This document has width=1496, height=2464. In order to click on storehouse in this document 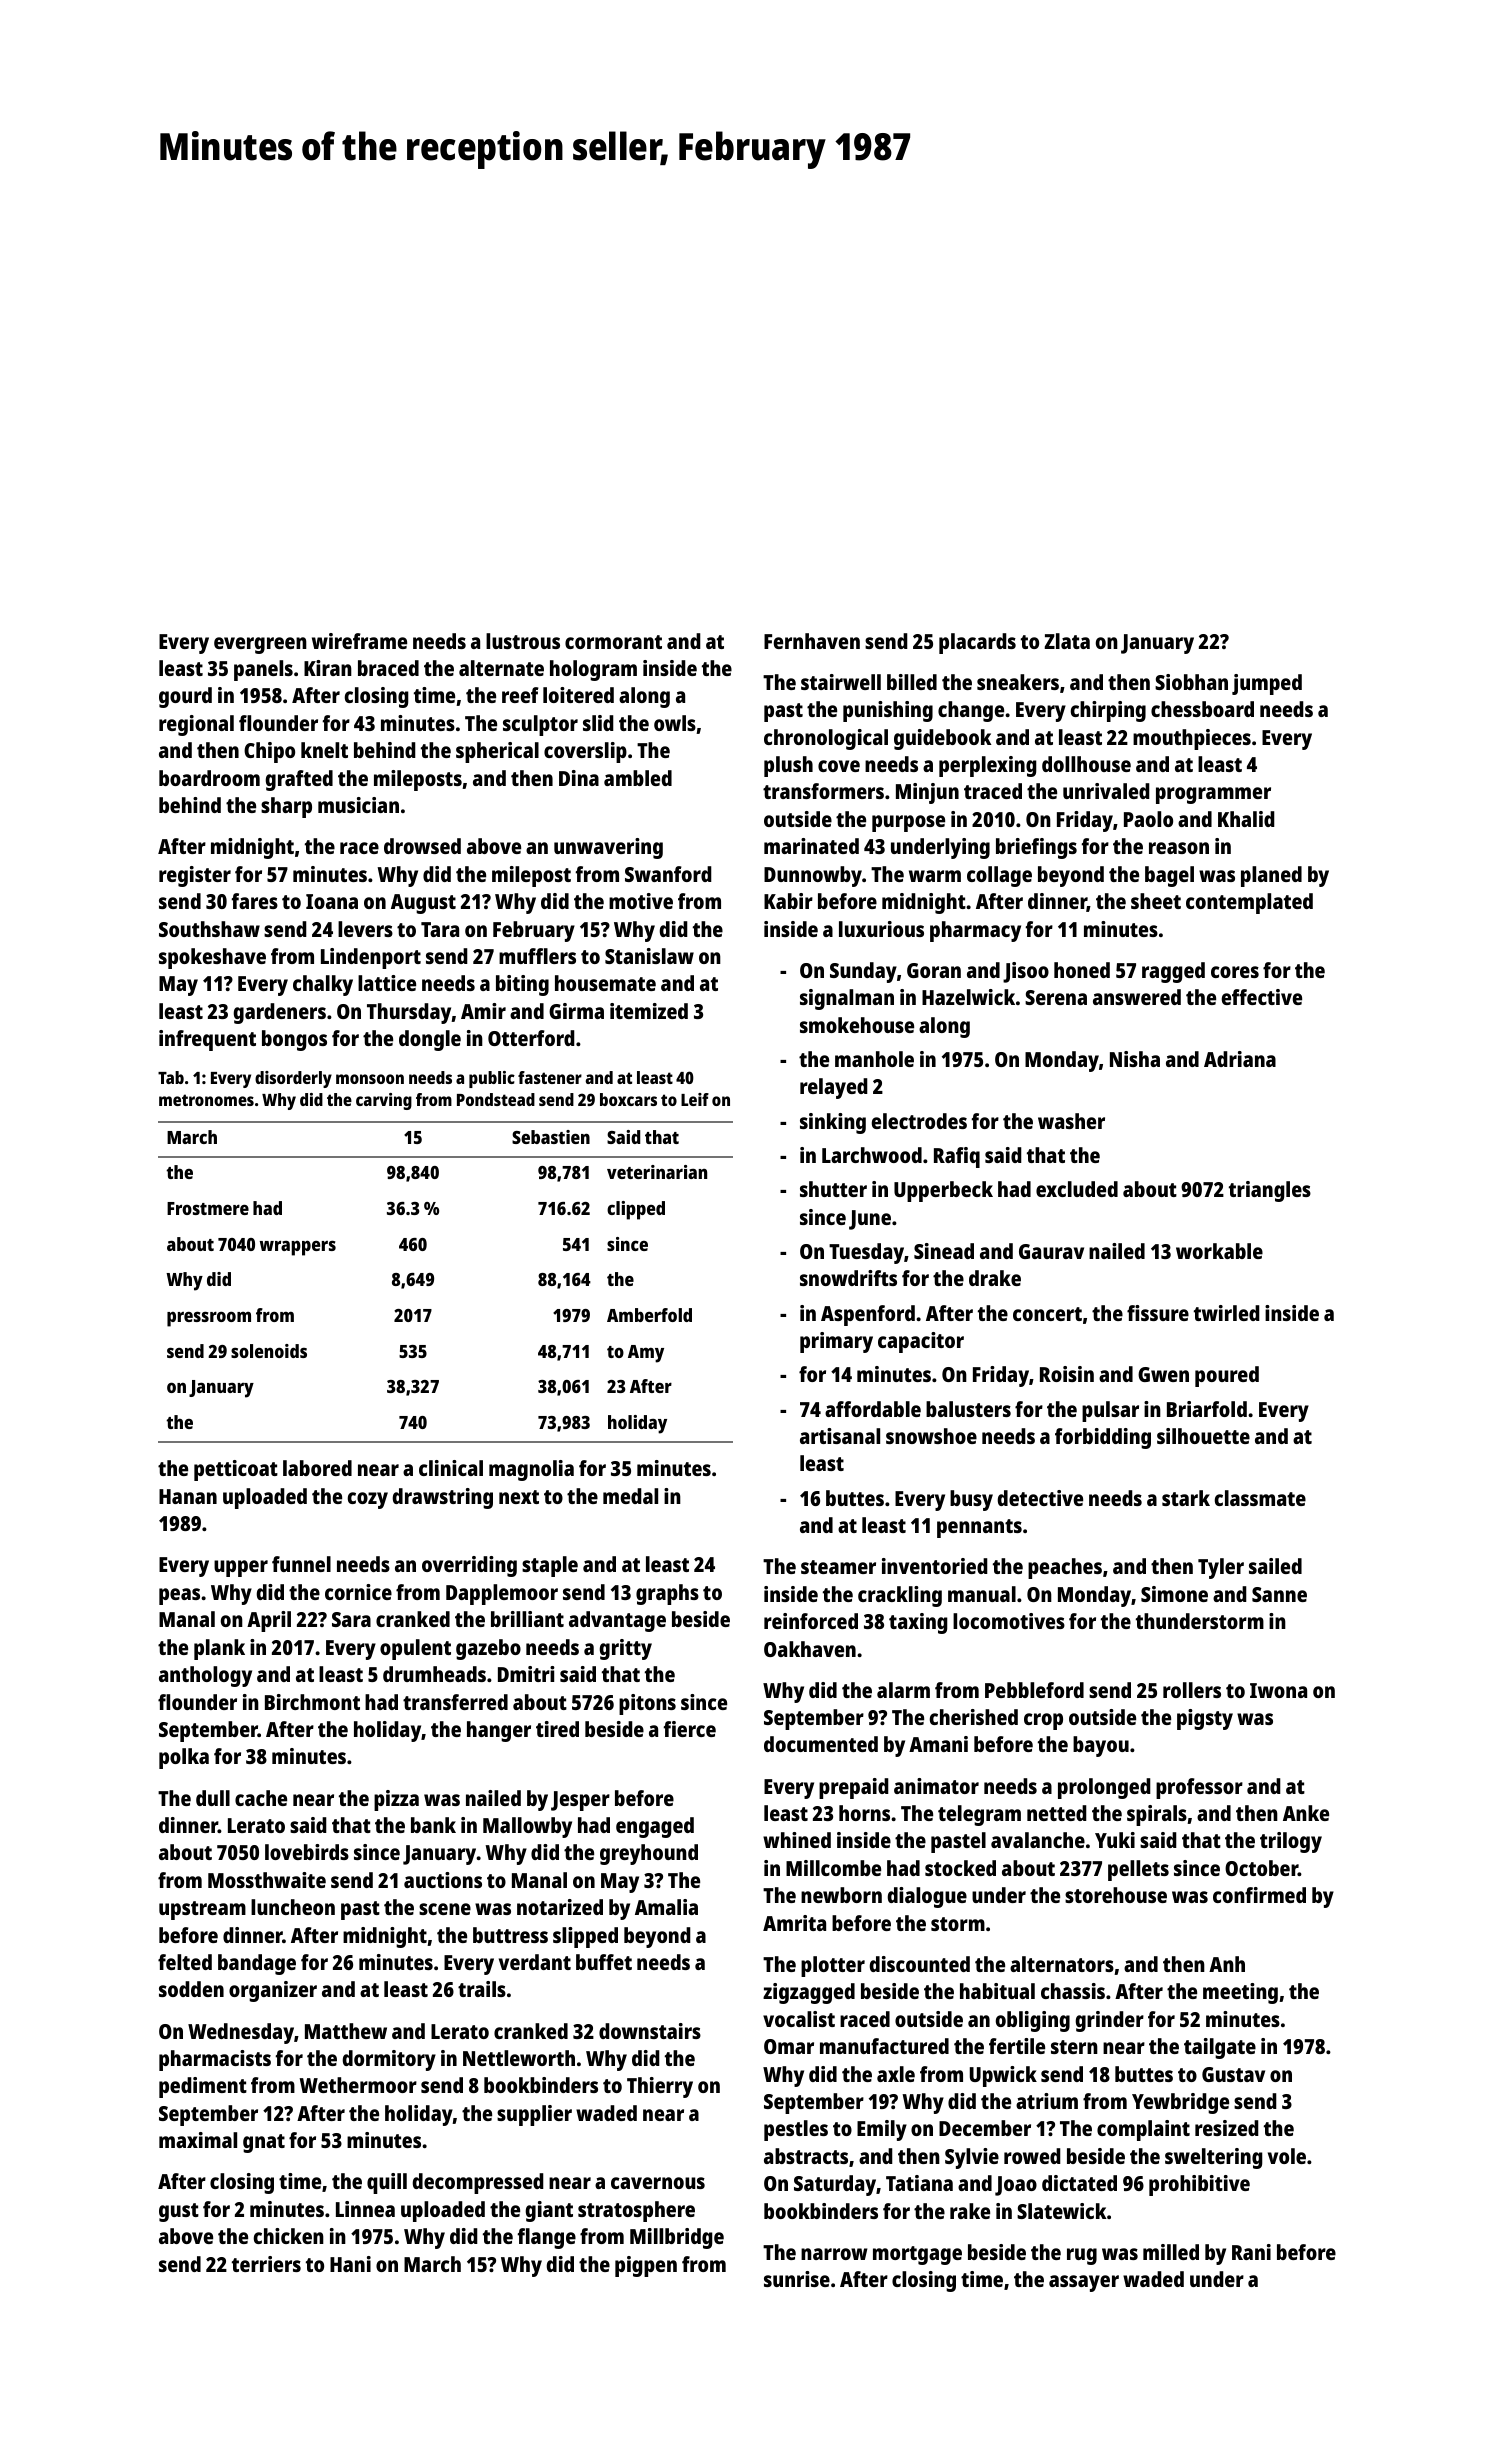, I will do `click(1116, 1895)`.
